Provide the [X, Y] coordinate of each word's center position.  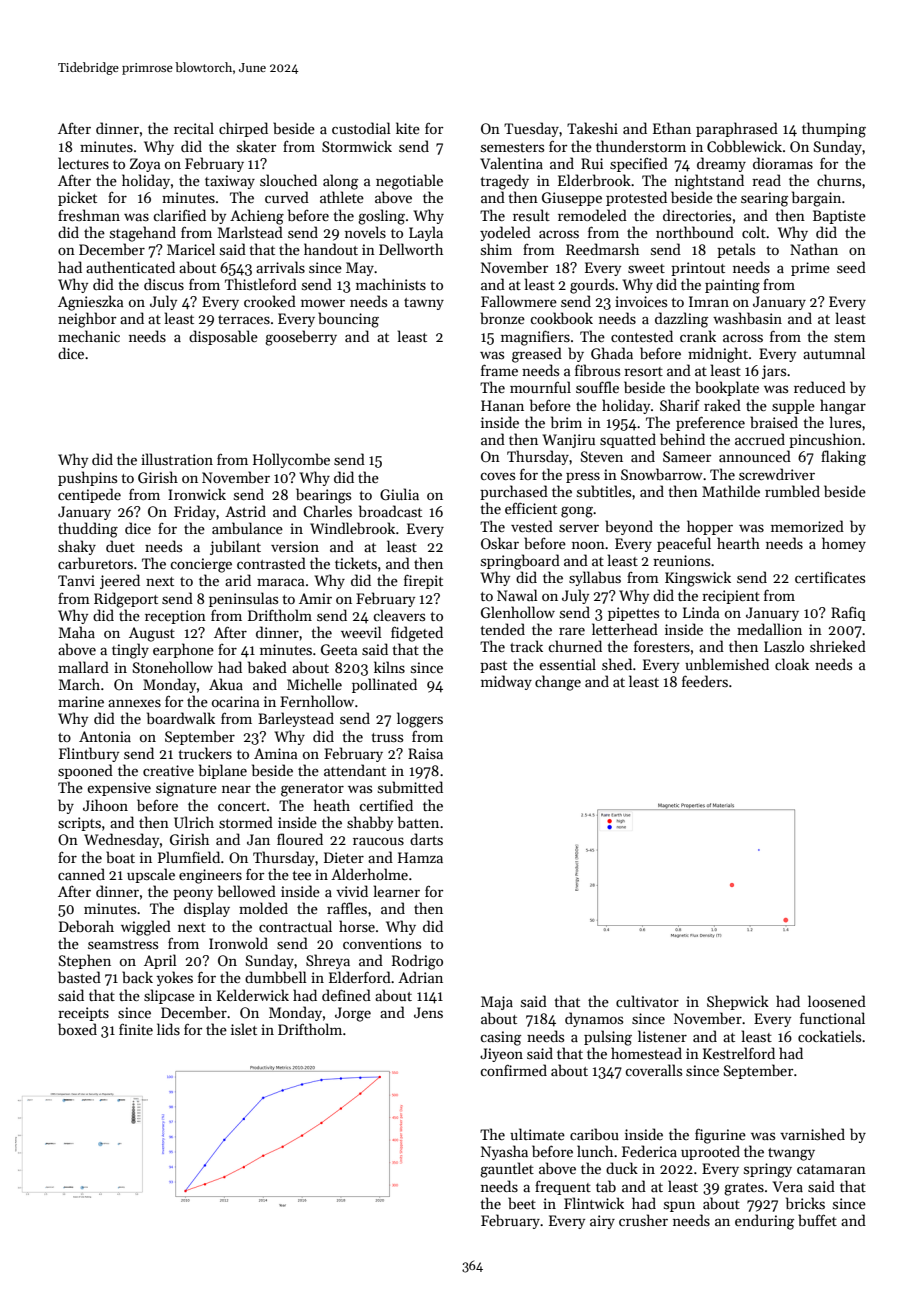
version [295, 546]
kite [408, 128]
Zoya [145, 165]
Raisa [425, 753]
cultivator [647, 1001]
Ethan [672, 128]
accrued [760, 439]
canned [81, 874]
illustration [177, 459]
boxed [77, 1029]
